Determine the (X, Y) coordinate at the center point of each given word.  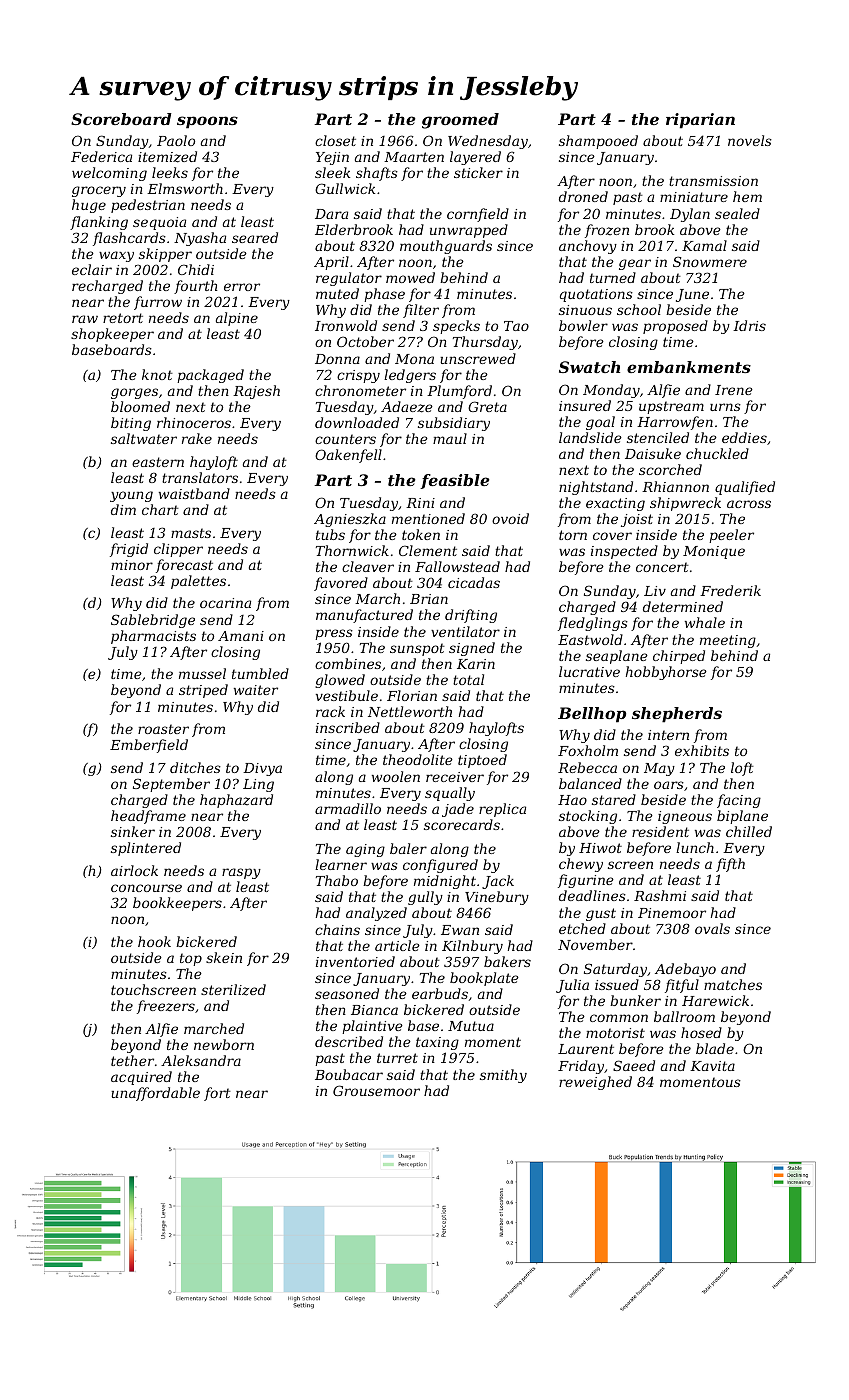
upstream (671, 407)
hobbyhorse (666, 673)
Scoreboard (121, 119)
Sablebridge (153, 621)
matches (733, 984)
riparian (700, 121)
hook (154, 941)
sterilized (233, 990)
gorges (134, 393)
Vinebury (497, 898)
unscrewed (478, 358)
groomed (460, 121)
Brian (429, 599)
